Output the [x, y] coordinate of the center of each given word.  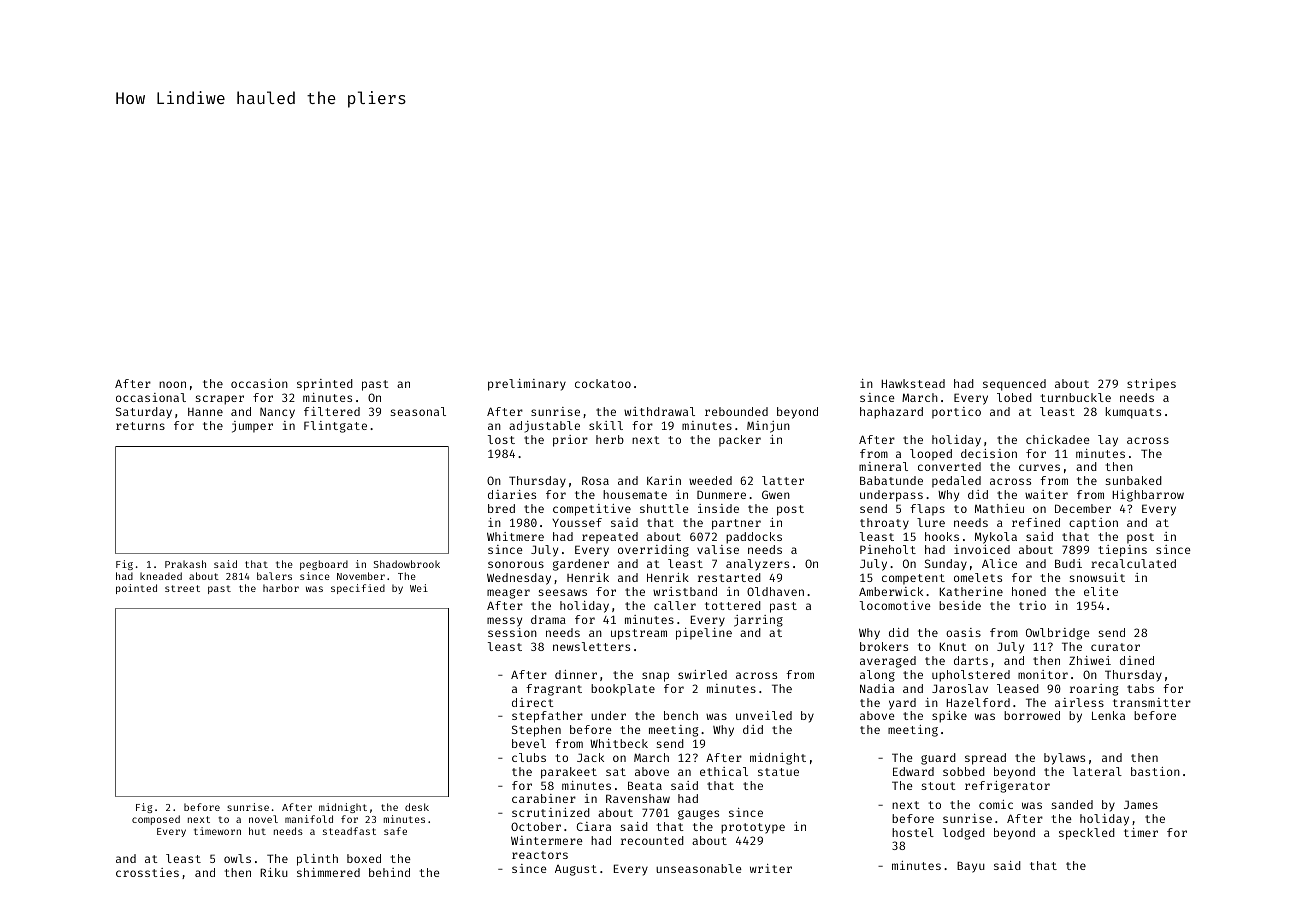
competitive [592, 510]
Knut [953, 646]
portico [956, 413]
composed [156, 820]
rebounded [736, 411]
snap [655, 677]
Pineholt [888, 549]
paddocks [754, 538]
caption [1093, 524]
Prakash [185, 564]
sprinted [325, 385]
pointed [136, 589]
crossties [147, 872]
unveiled [764, 715]
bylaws [1064, 759]
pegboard [324, 565]
